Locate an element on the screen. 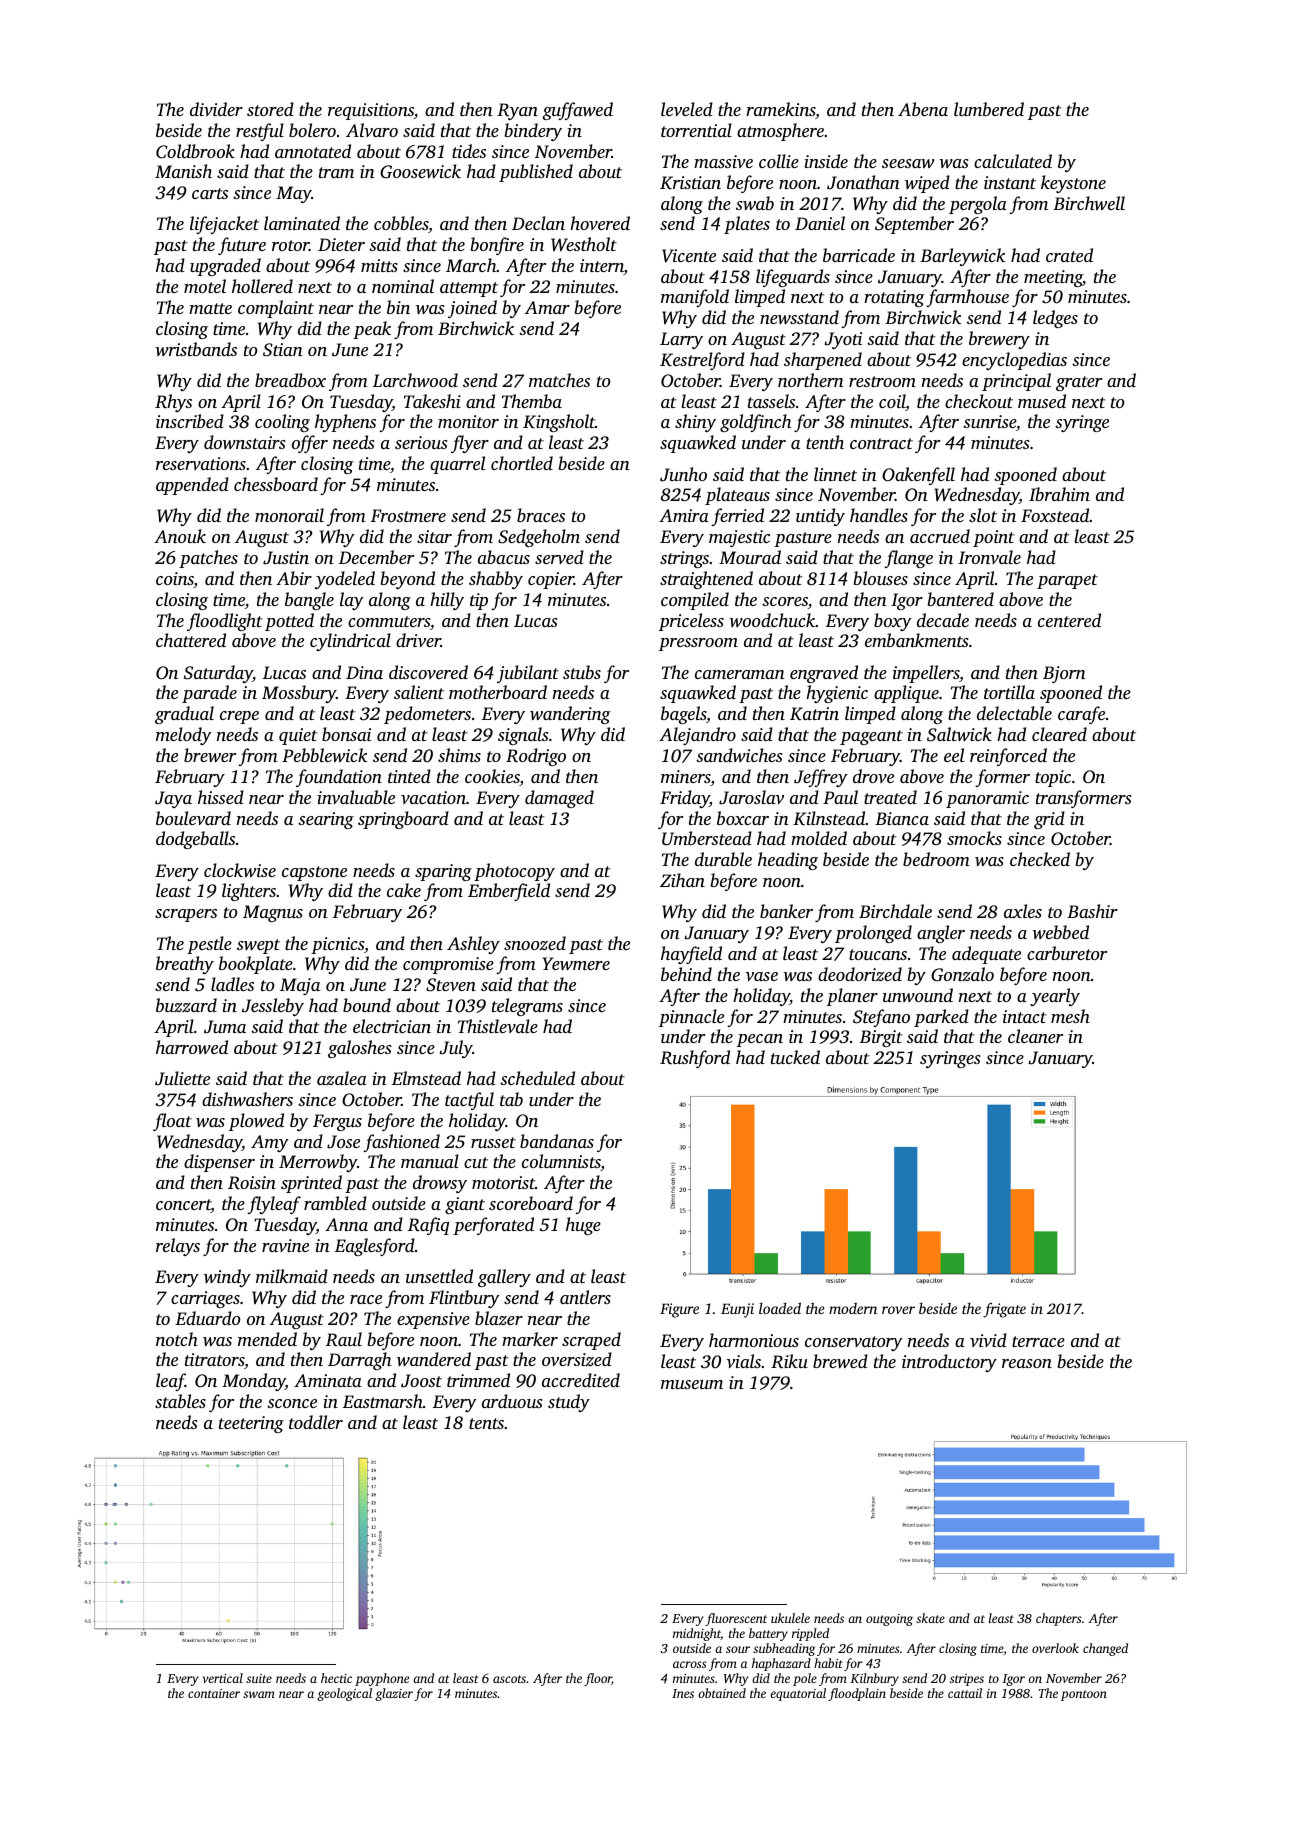  relays is located at coordinates (178, 1247).
